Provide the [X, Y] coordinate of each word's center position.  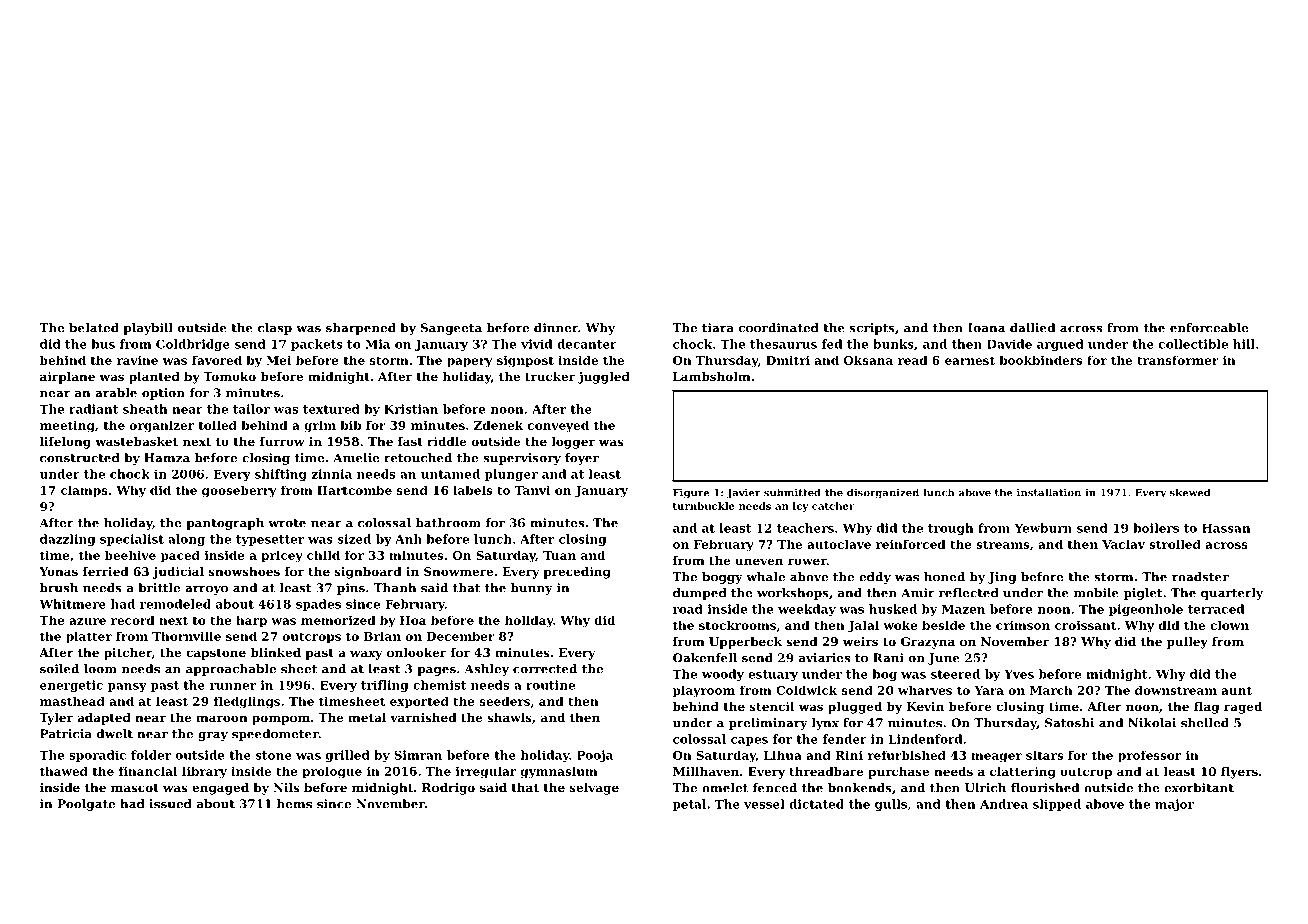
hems [294, 804]
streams [1002, 544]
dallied [1032, 328]
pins [351, 589]
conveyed [558, 426]
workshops [793, 594]
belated [94, 328]
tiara [718, 328]
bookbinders [1040, 360]
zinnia [332, 474]
